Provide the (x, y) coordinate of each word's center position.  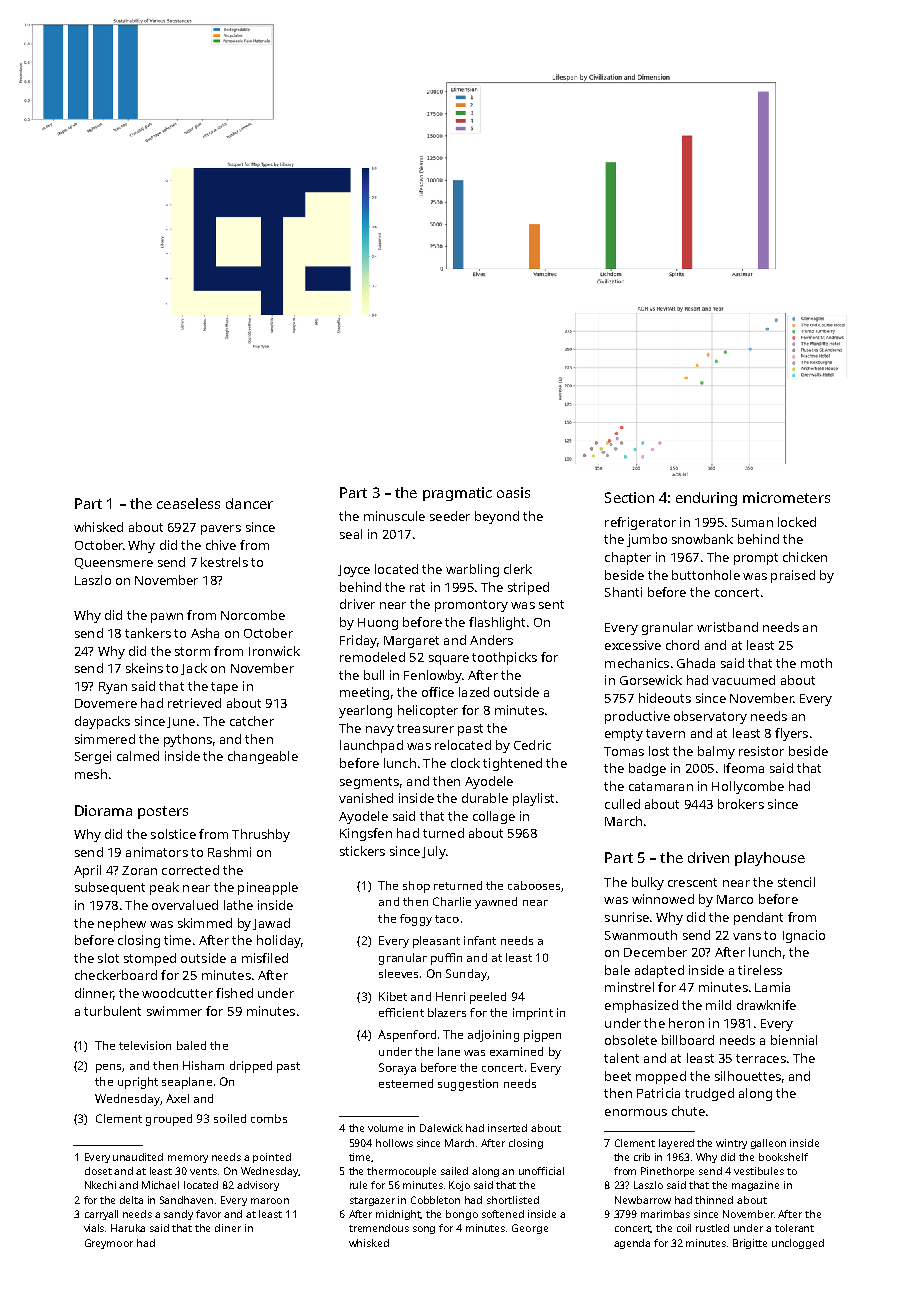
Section (629, 497)
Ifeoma (744, 768)
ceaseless (188, 503)
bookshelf (783, 1157)
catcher (252, 721)
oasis (513, 492)
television (145, 1045)
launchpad (371, 746)
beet (618, 1076)
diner (228, 1228)
